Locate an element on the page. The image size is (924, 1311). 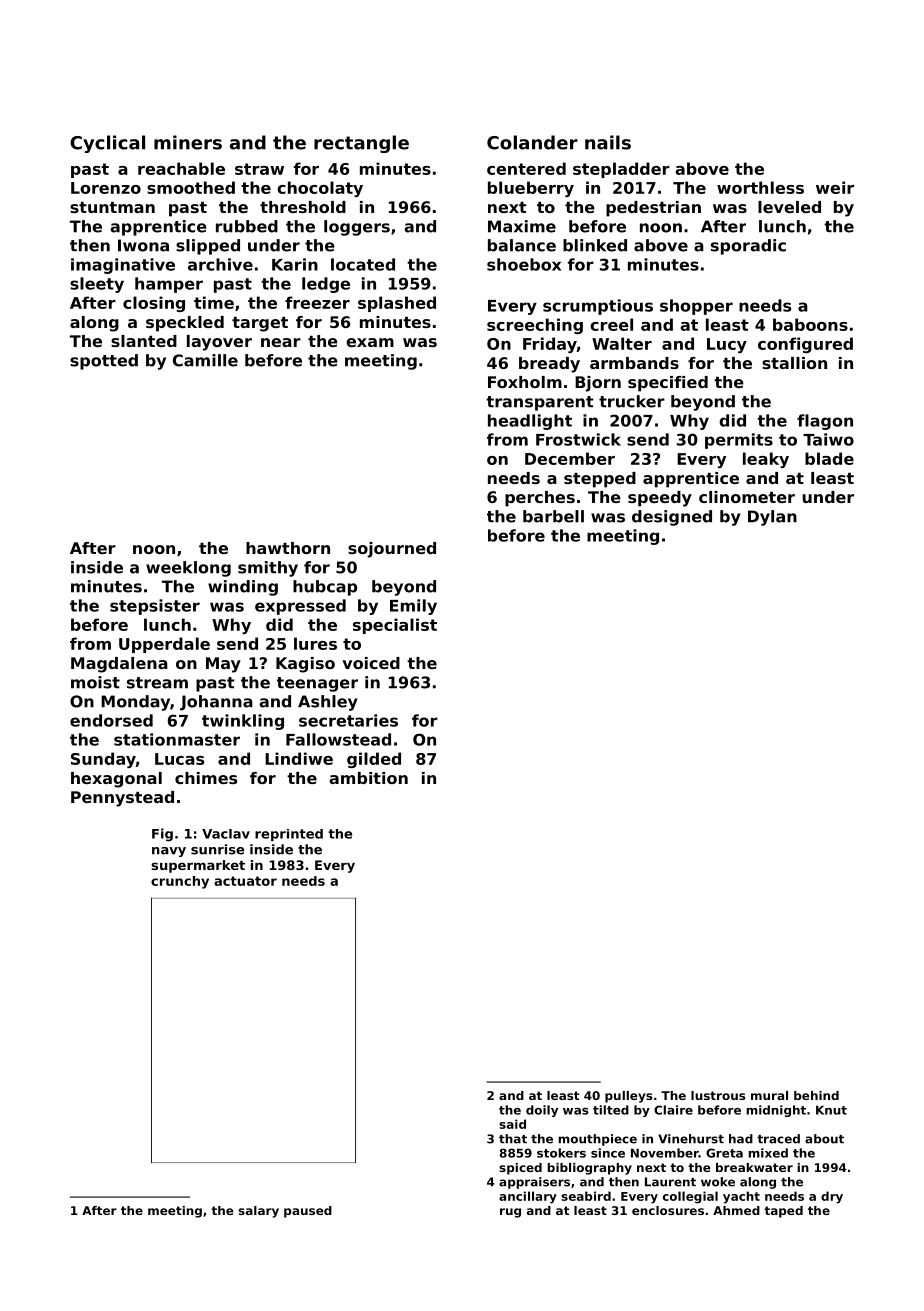
ambition is located at coordinates (368, 778).
